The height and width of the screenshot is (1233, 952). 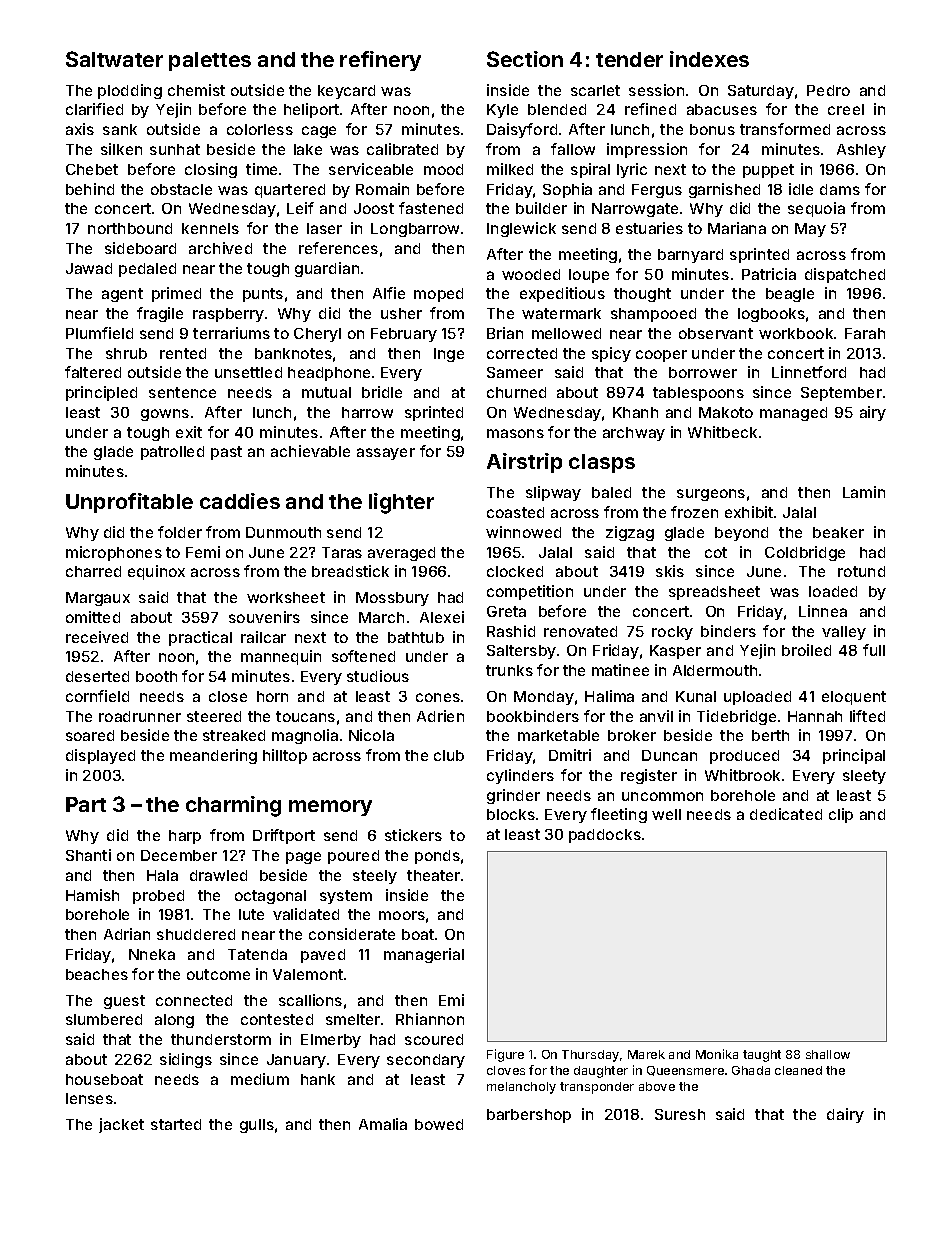 What do you see at coordinates (89, 1098) in the screenshot?
I see `lenses` at bounding box center [89, 1098].
